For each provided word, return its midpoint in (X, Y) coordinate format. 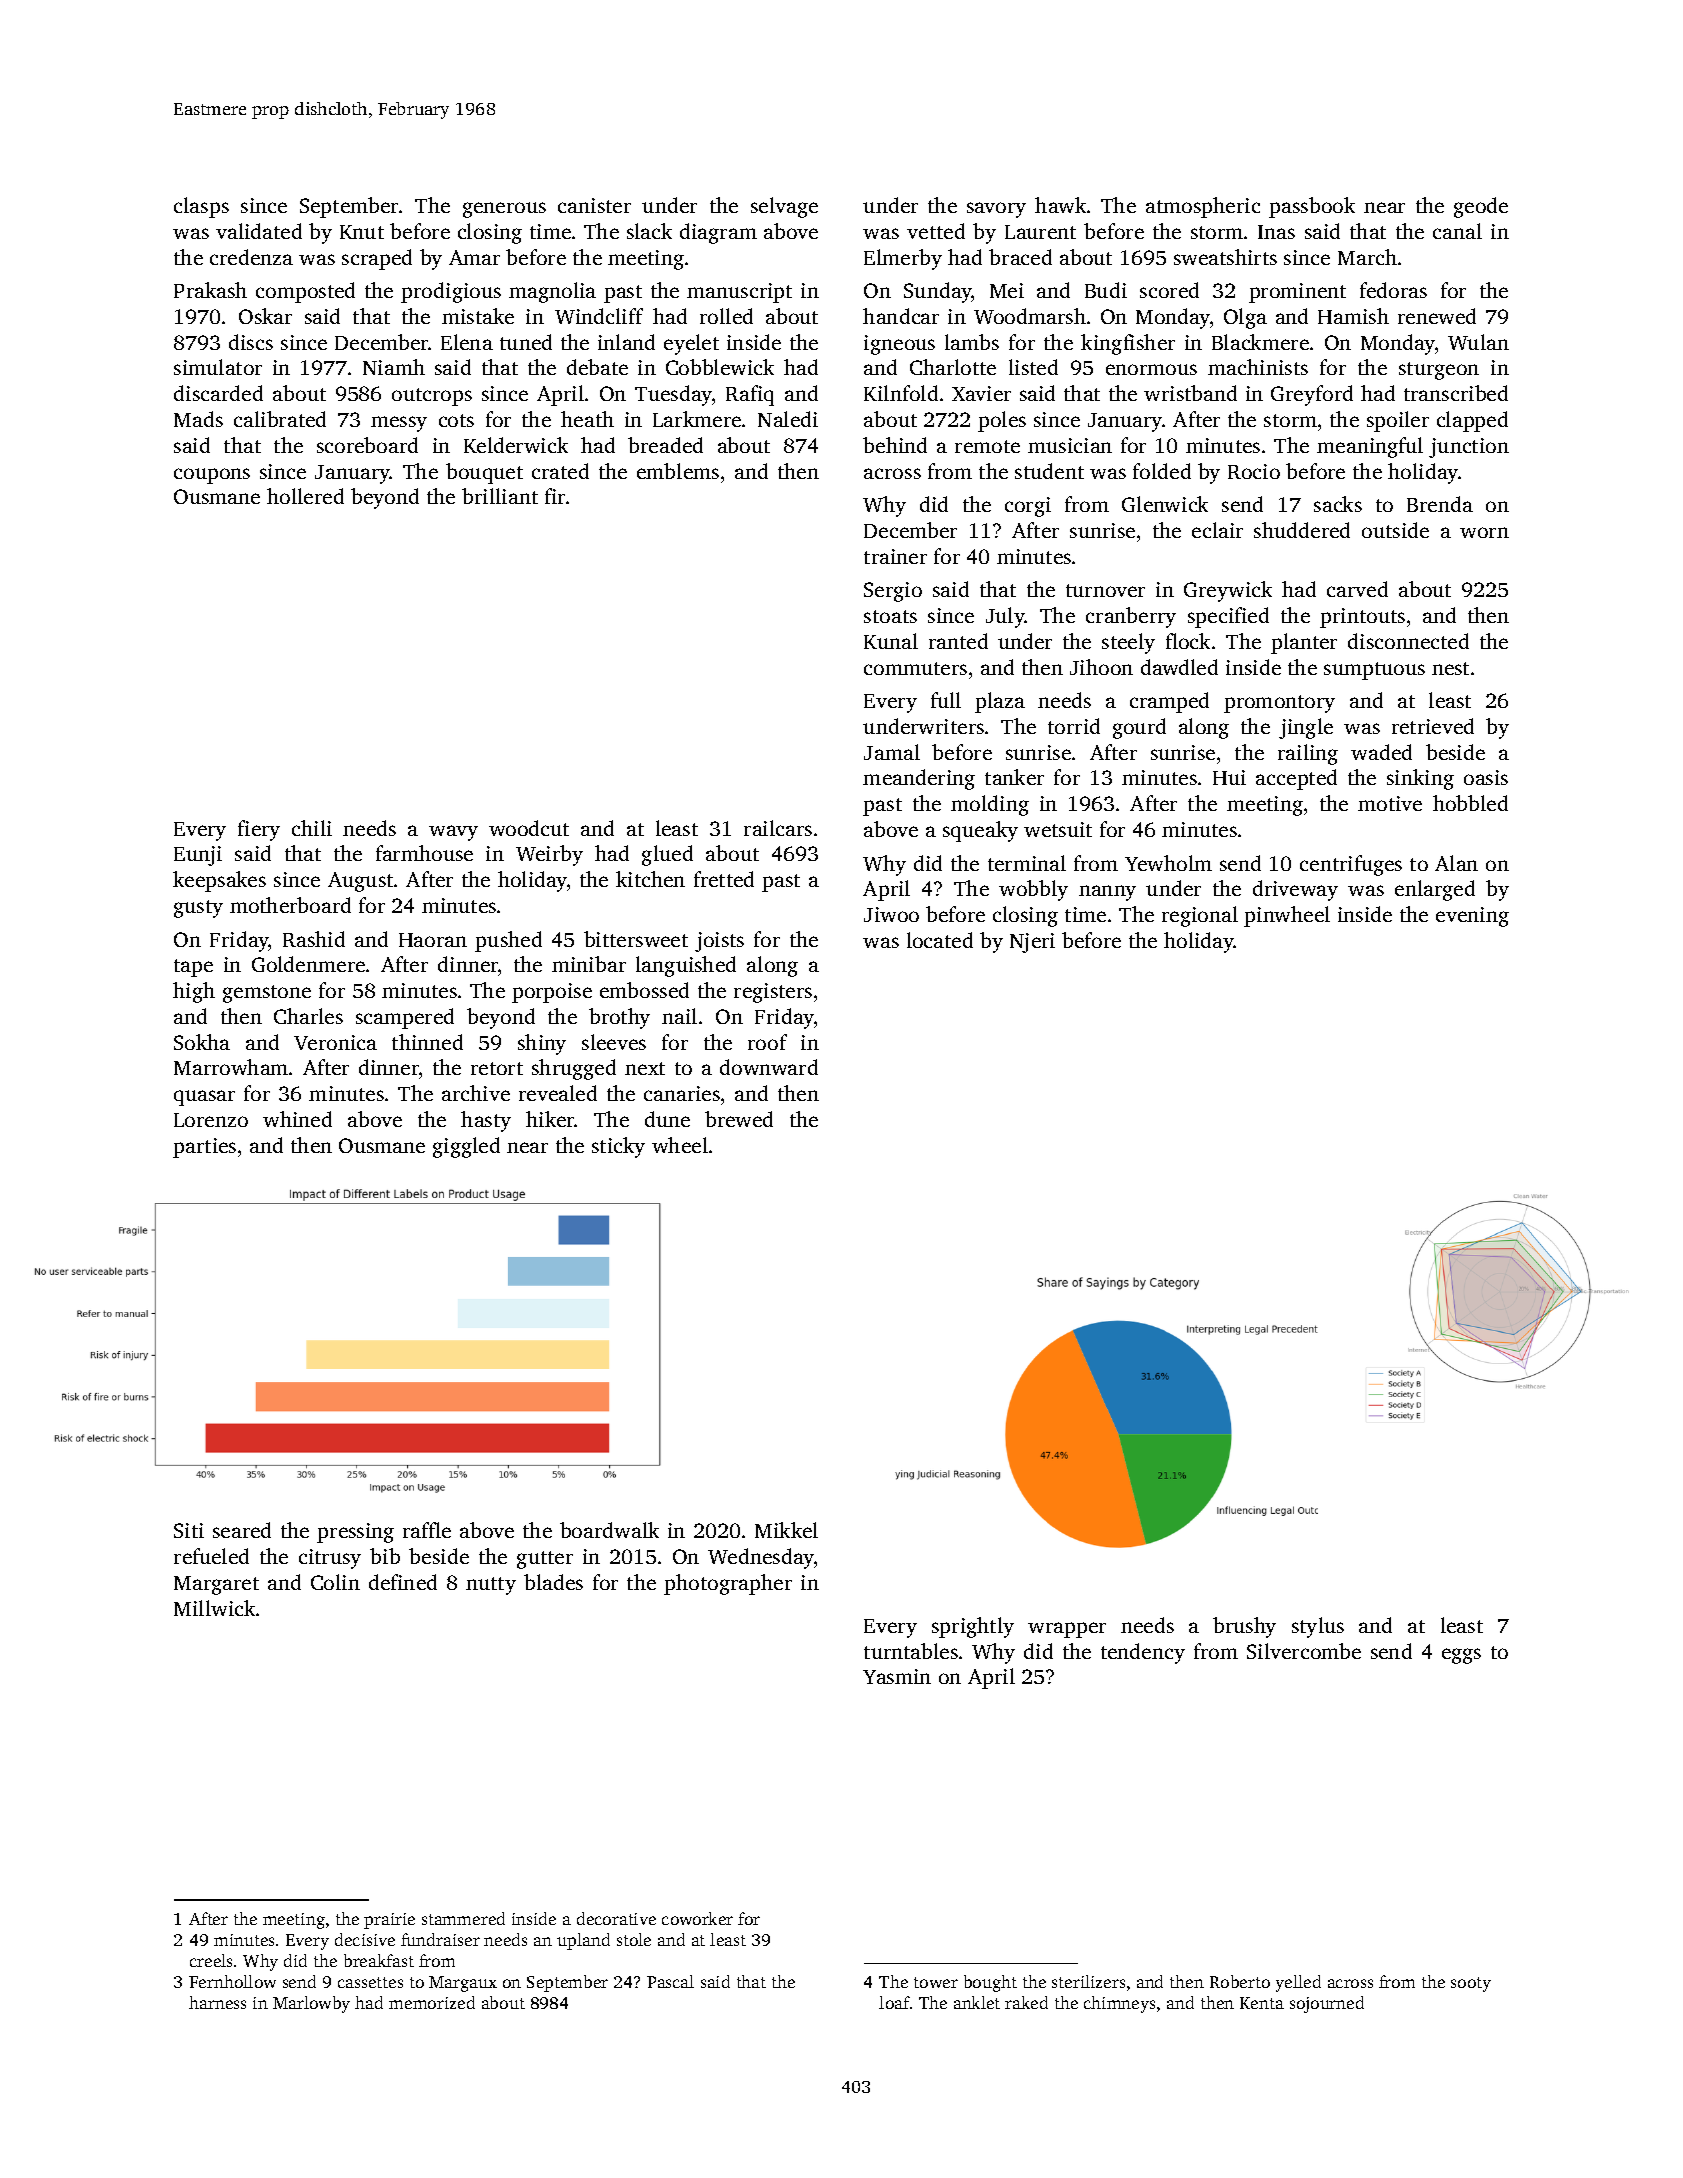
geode (1481, 207)
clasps (201, 207)
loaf (894, 2002)
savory (996, 210)
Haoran (433, 940)
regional (1200, 916)
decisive (365, 1939)
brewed (739, 1119)
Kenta (1262, 2003)
